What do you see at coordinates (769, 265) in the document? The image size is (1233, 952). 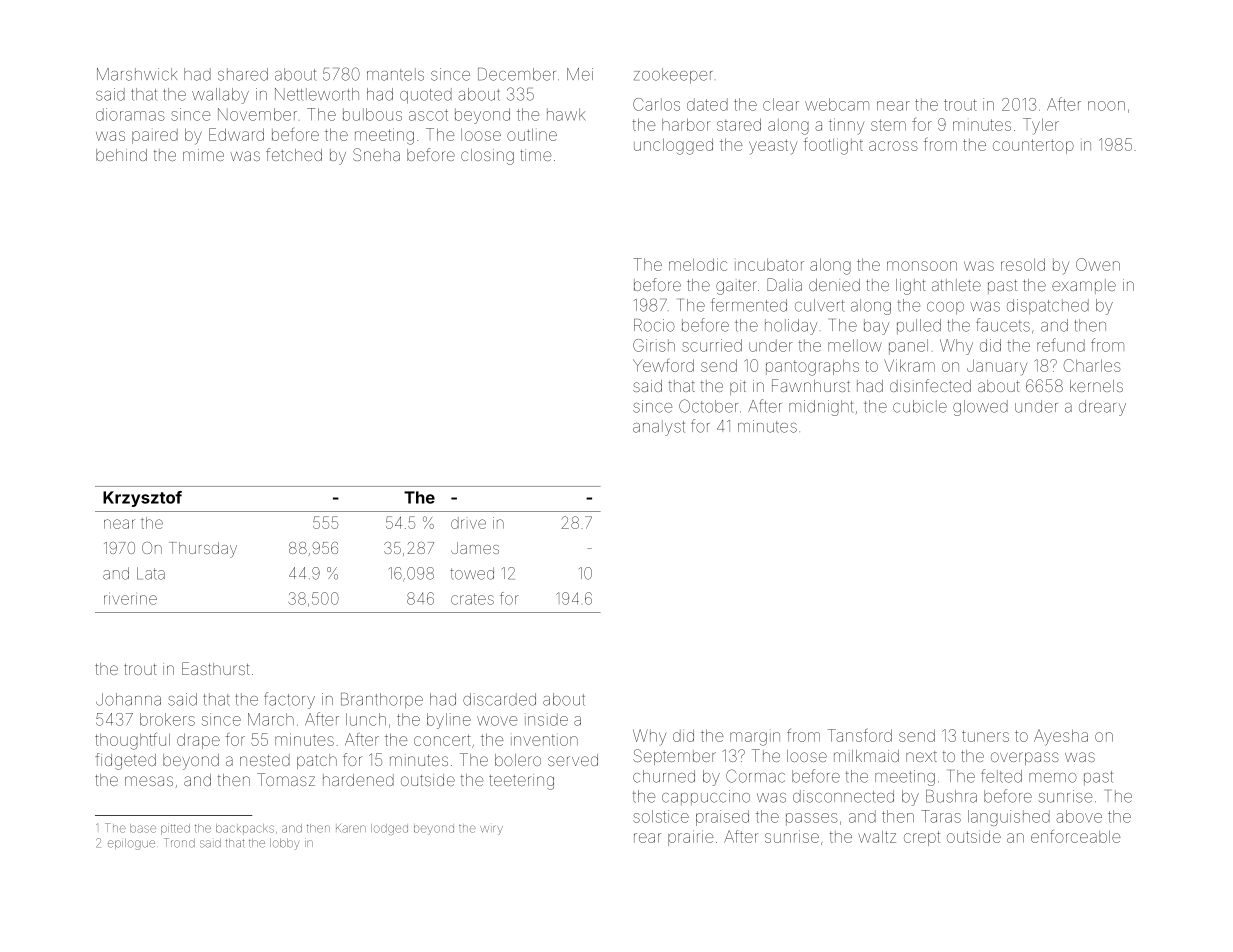 I see `incubator` at bounding box center [769, 265].
